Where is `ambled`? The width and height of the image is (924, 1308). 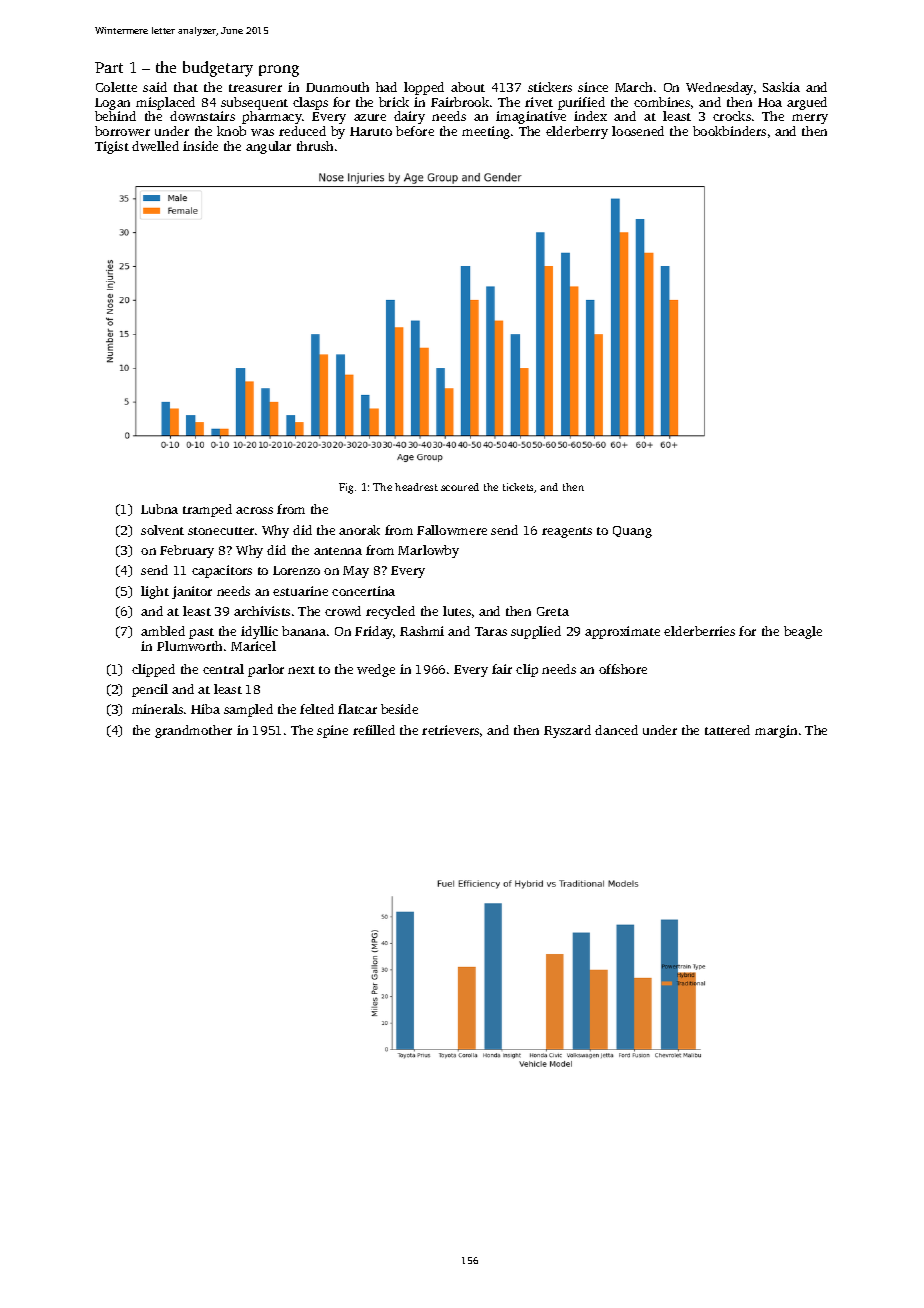 ambled is located at coordinates (163, 631).
